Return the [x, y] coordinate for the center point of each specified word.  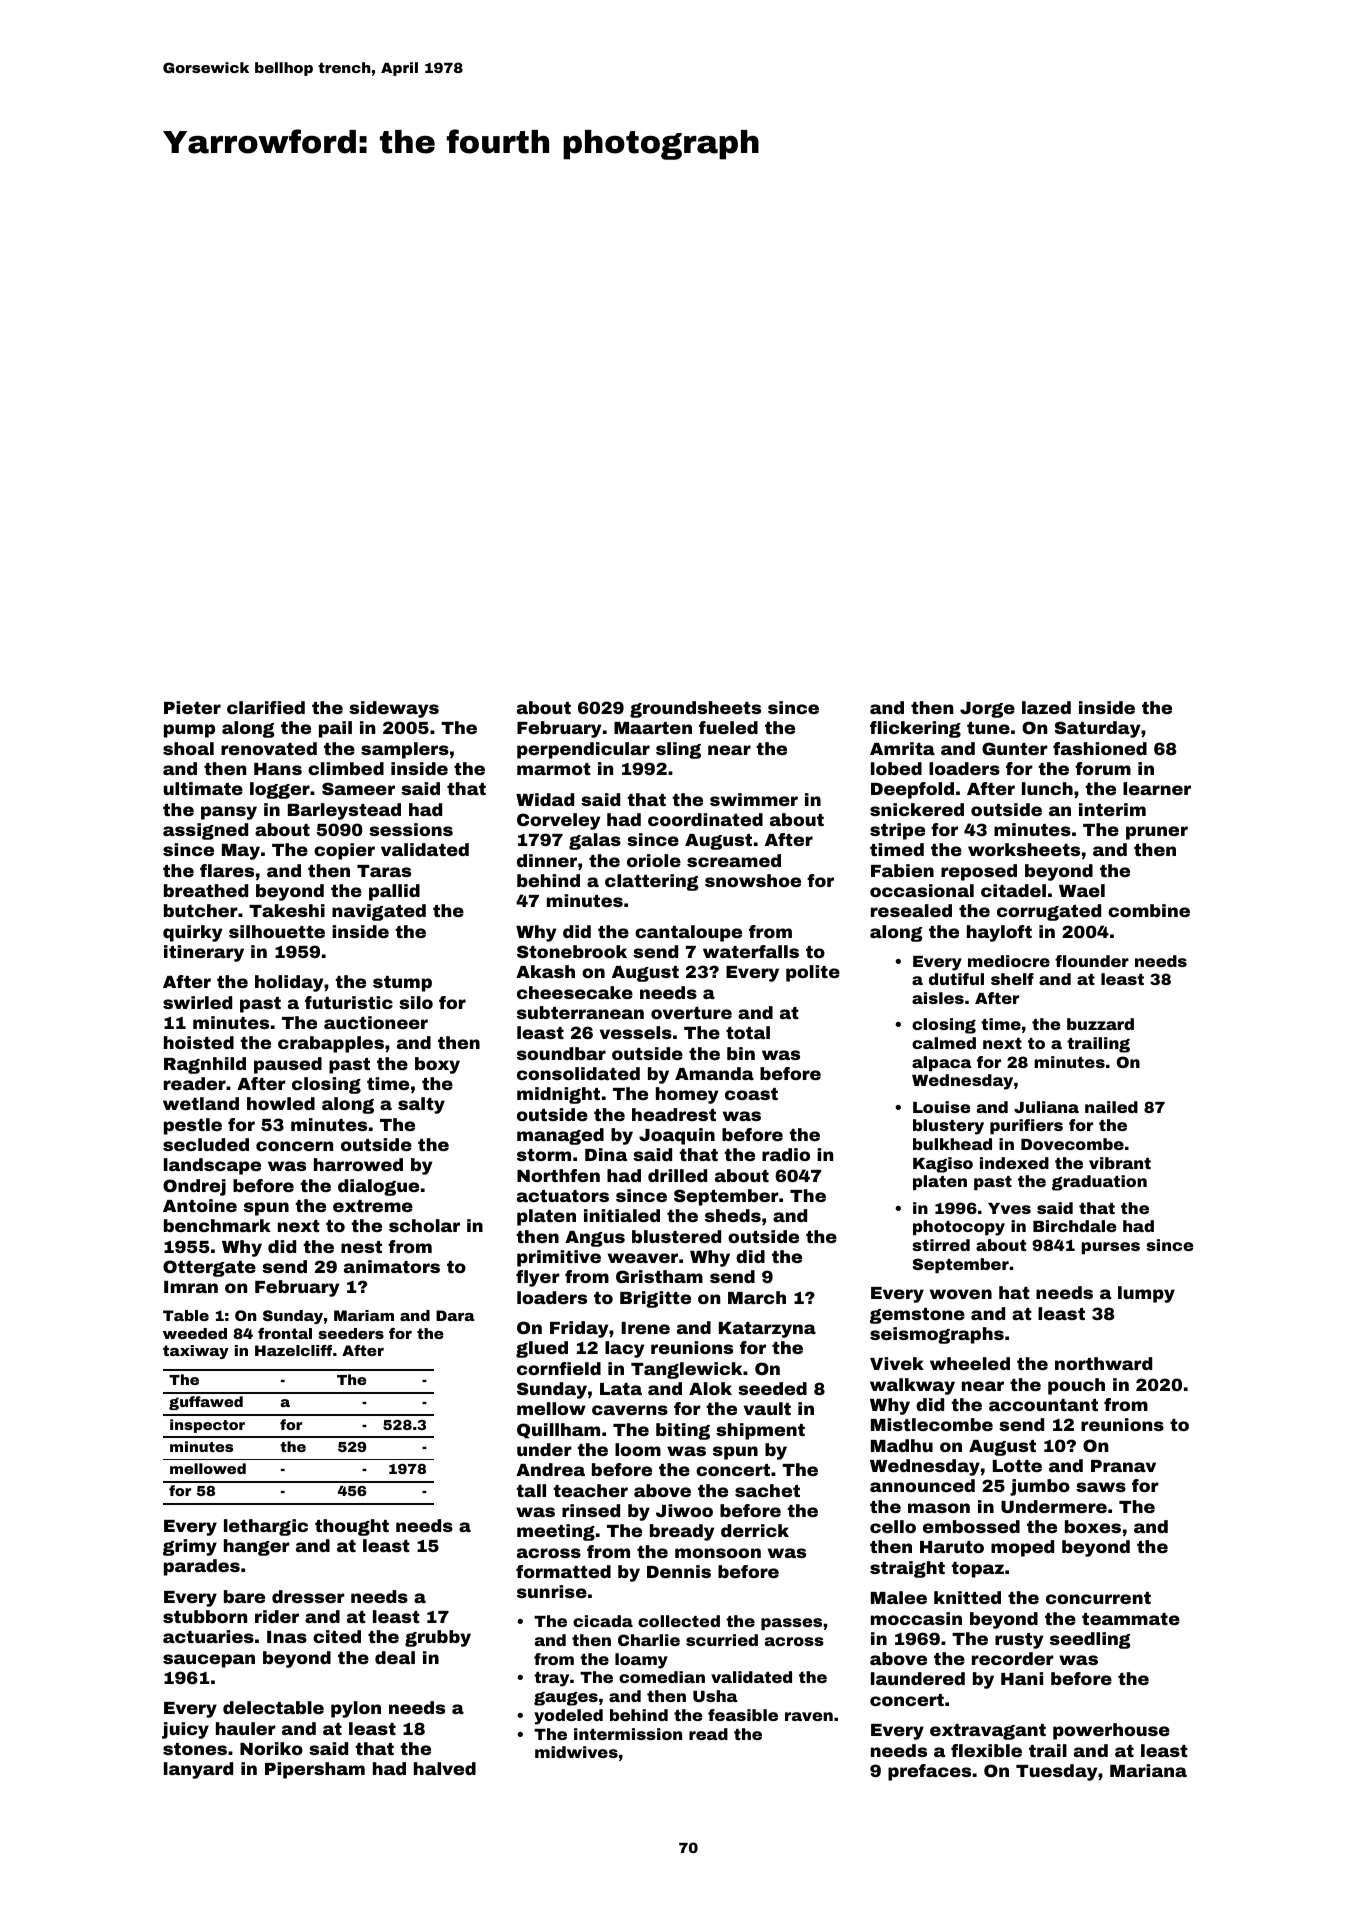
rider [277, 1616]
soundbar [561, 1053]
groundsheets [695, 709]
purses [1110, 1248]
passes [791, 1624]
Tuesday [1056, 1772]
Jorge [987, 710]
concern [294, 1146]
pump [189, 731]
